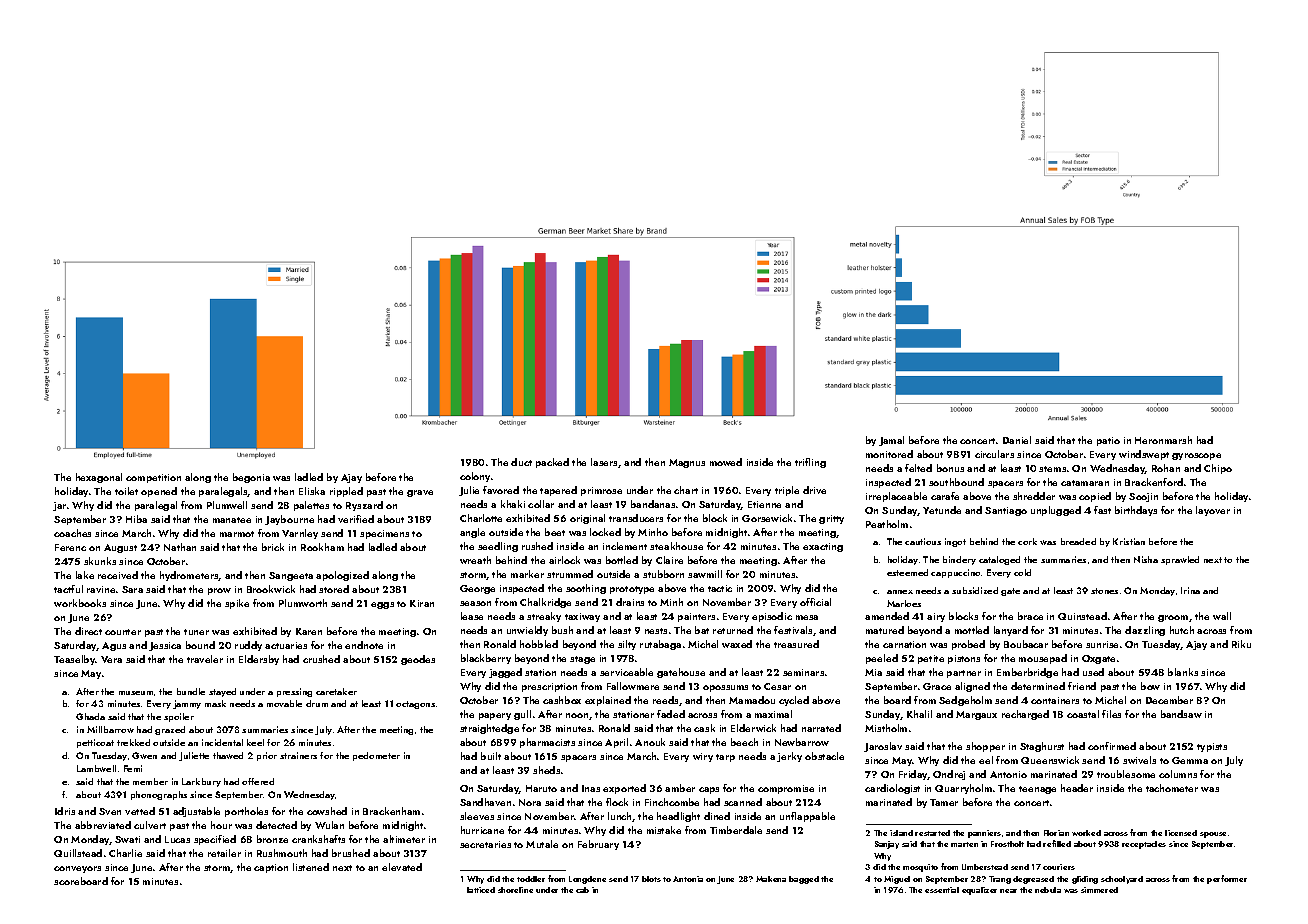  I want to click on opossums, so click(725, 688).
